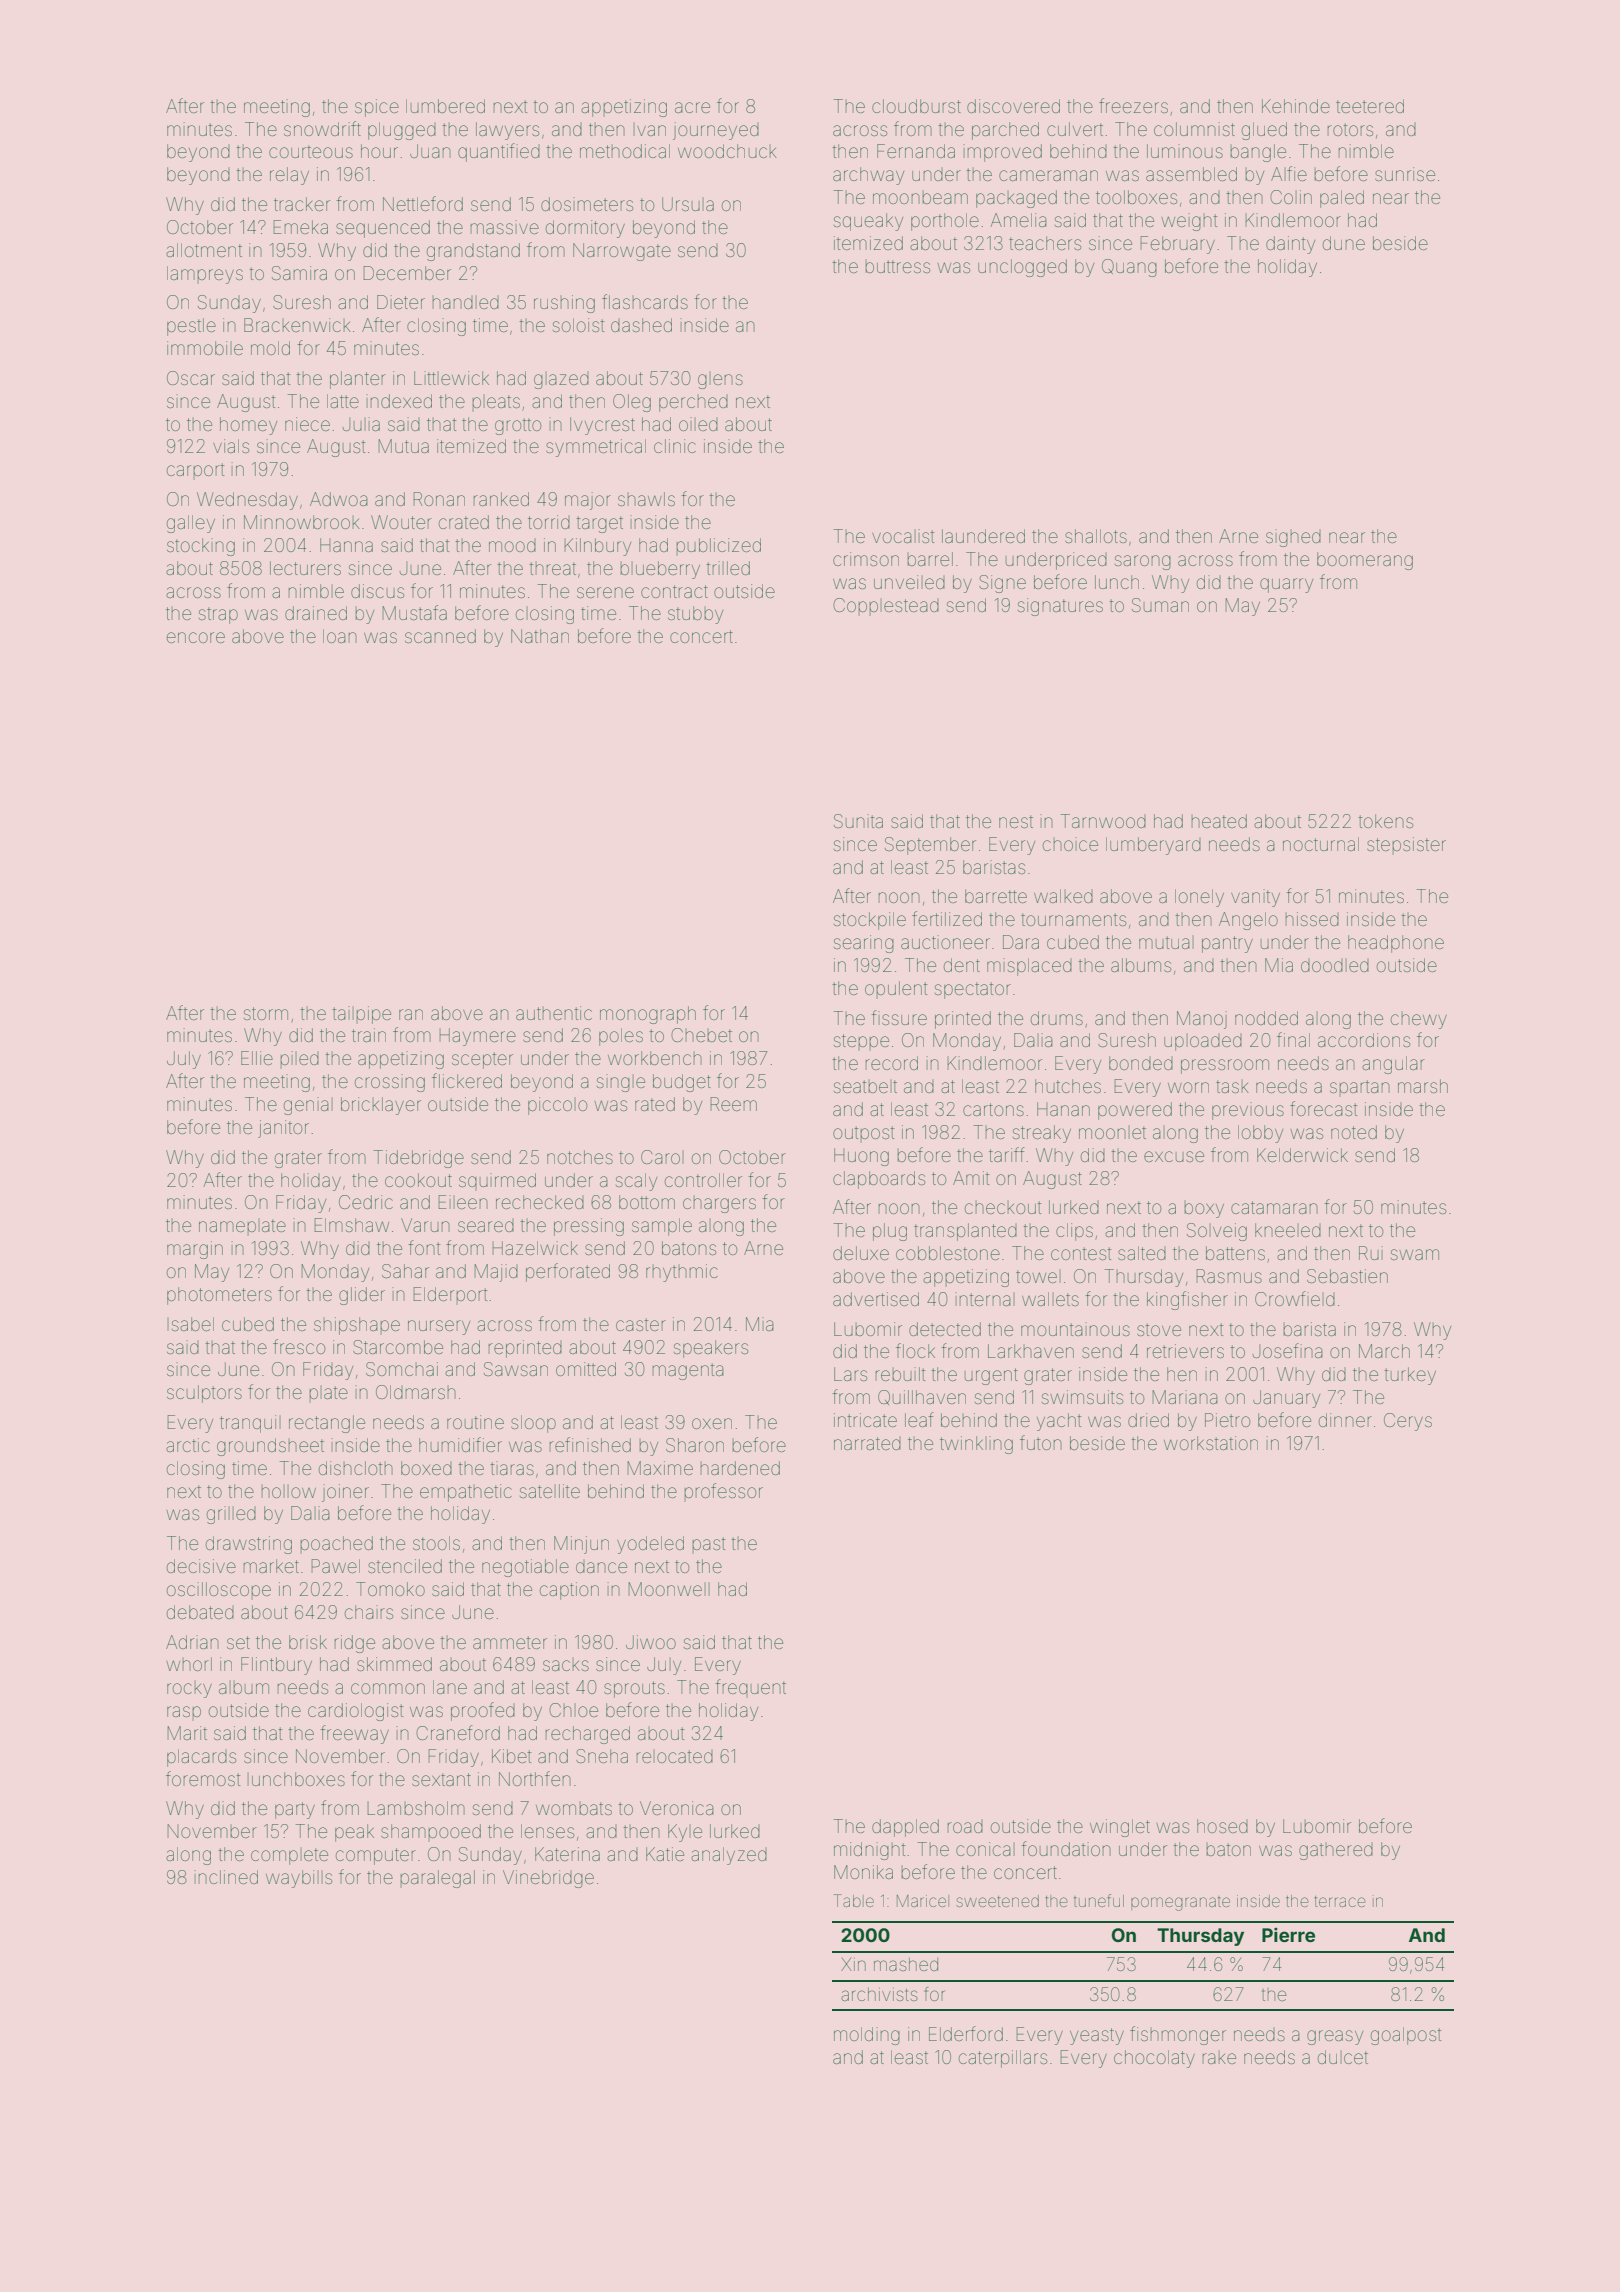 This screenshot has height=2292, width=1620. I want to click on trilled, so click(728, 568).
